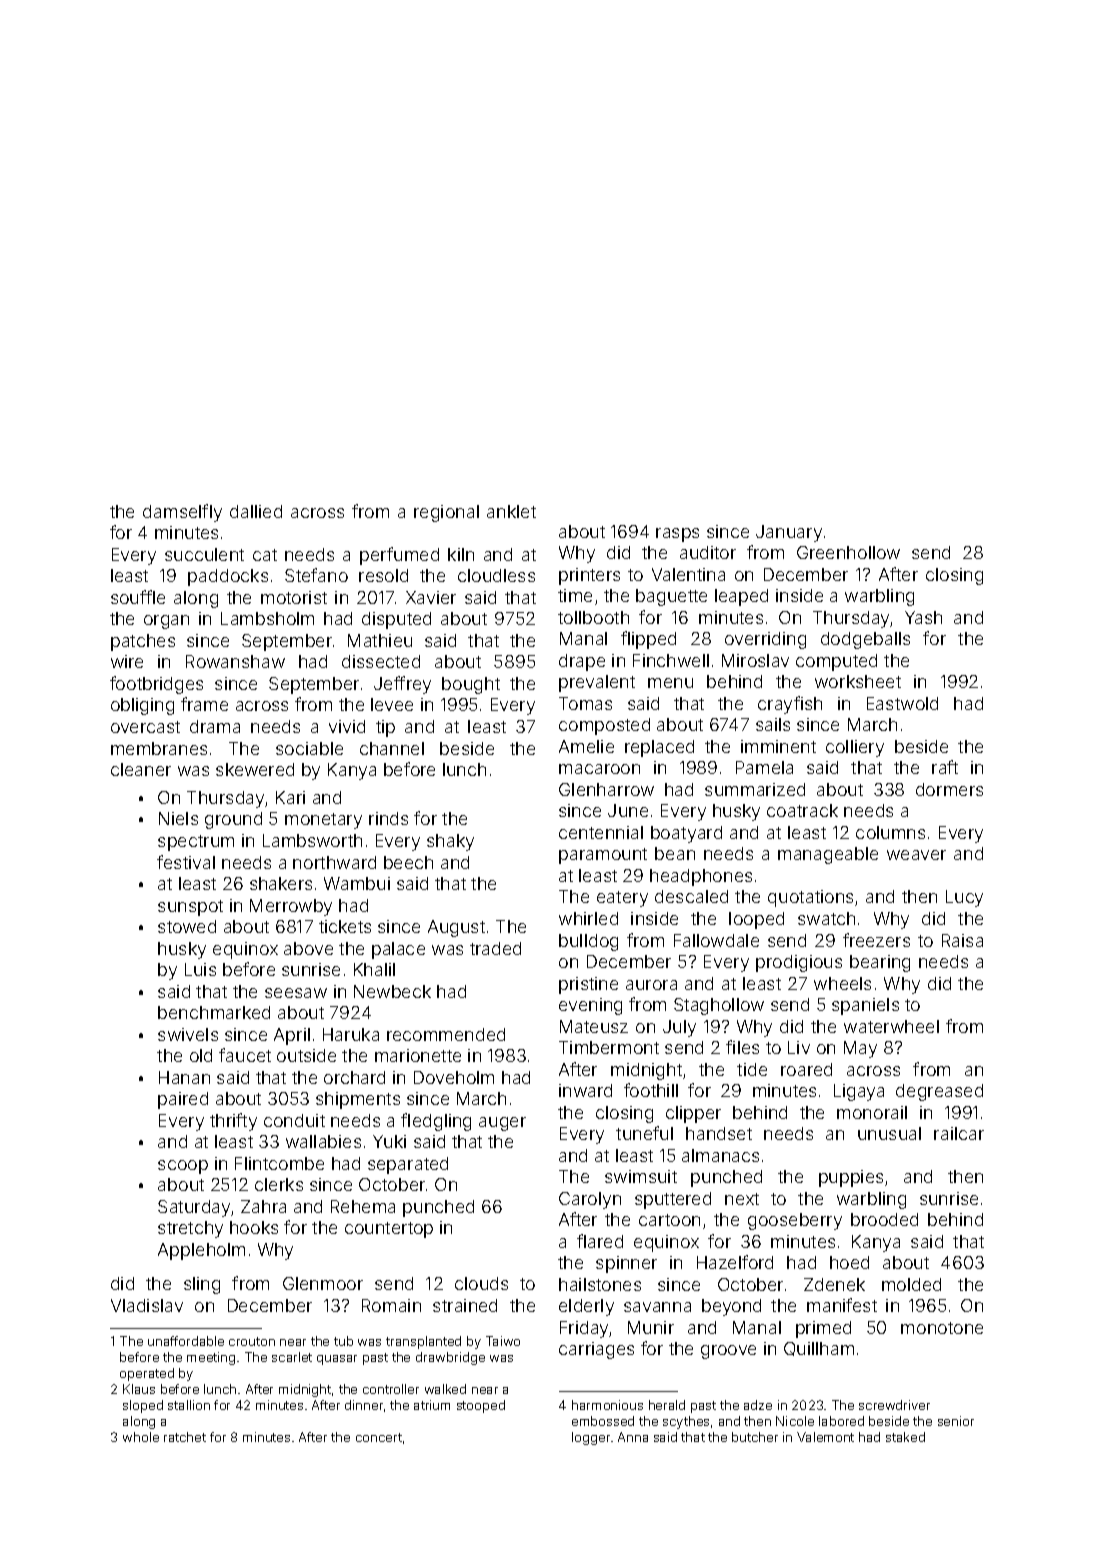 The image size is (1095, 1548). What do you see at coordinates (511, 511) in the image?
I see `anklet` at bounding box center [511, 511].
